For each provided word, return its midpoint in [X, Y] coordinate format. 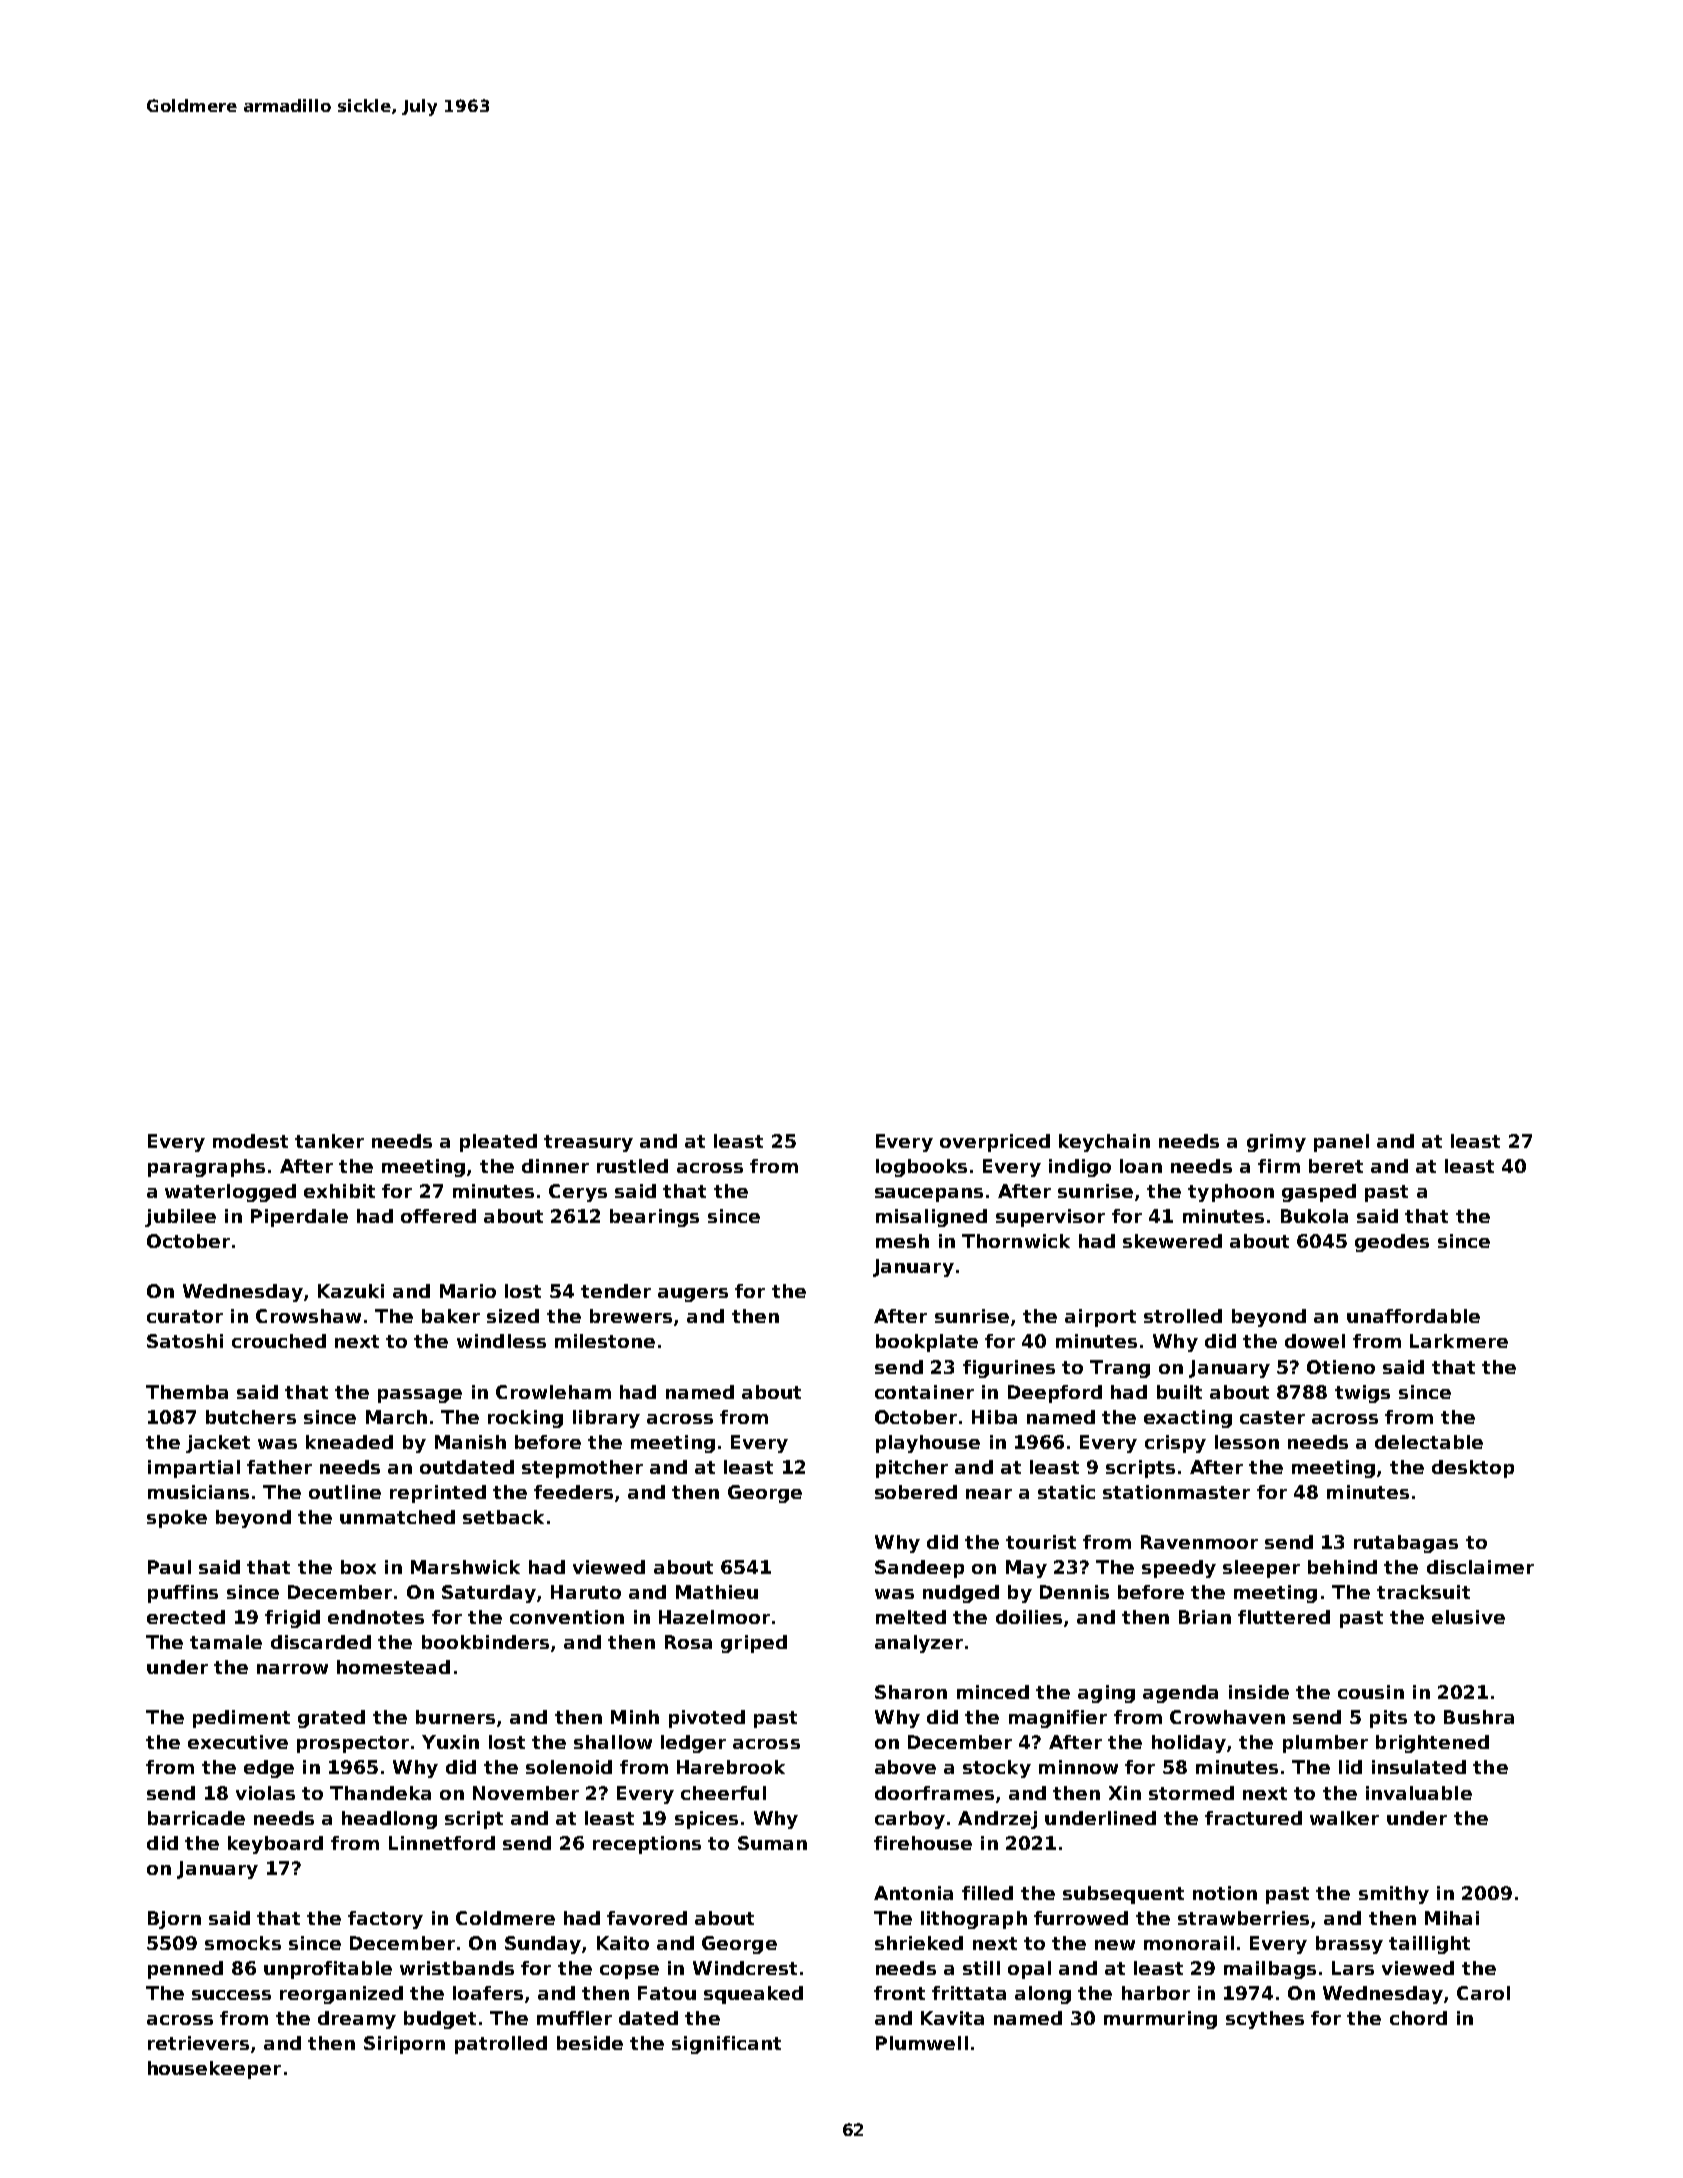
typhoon [1231, 1193]
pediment [241, 1719]
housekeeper [214, 2070]
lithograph [974, 1920]
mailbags [1270, 1970]
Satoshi [185, 1341]
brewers [631, 1316]
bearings [654, 1218]
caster [1272, 1417]
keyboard [275, 1845]
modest [250, 1141]
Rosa [688, 1642]
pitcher [912, 1469]
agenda [1180, 1694]
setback [503, 1517]
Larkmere [1459, 1341]
